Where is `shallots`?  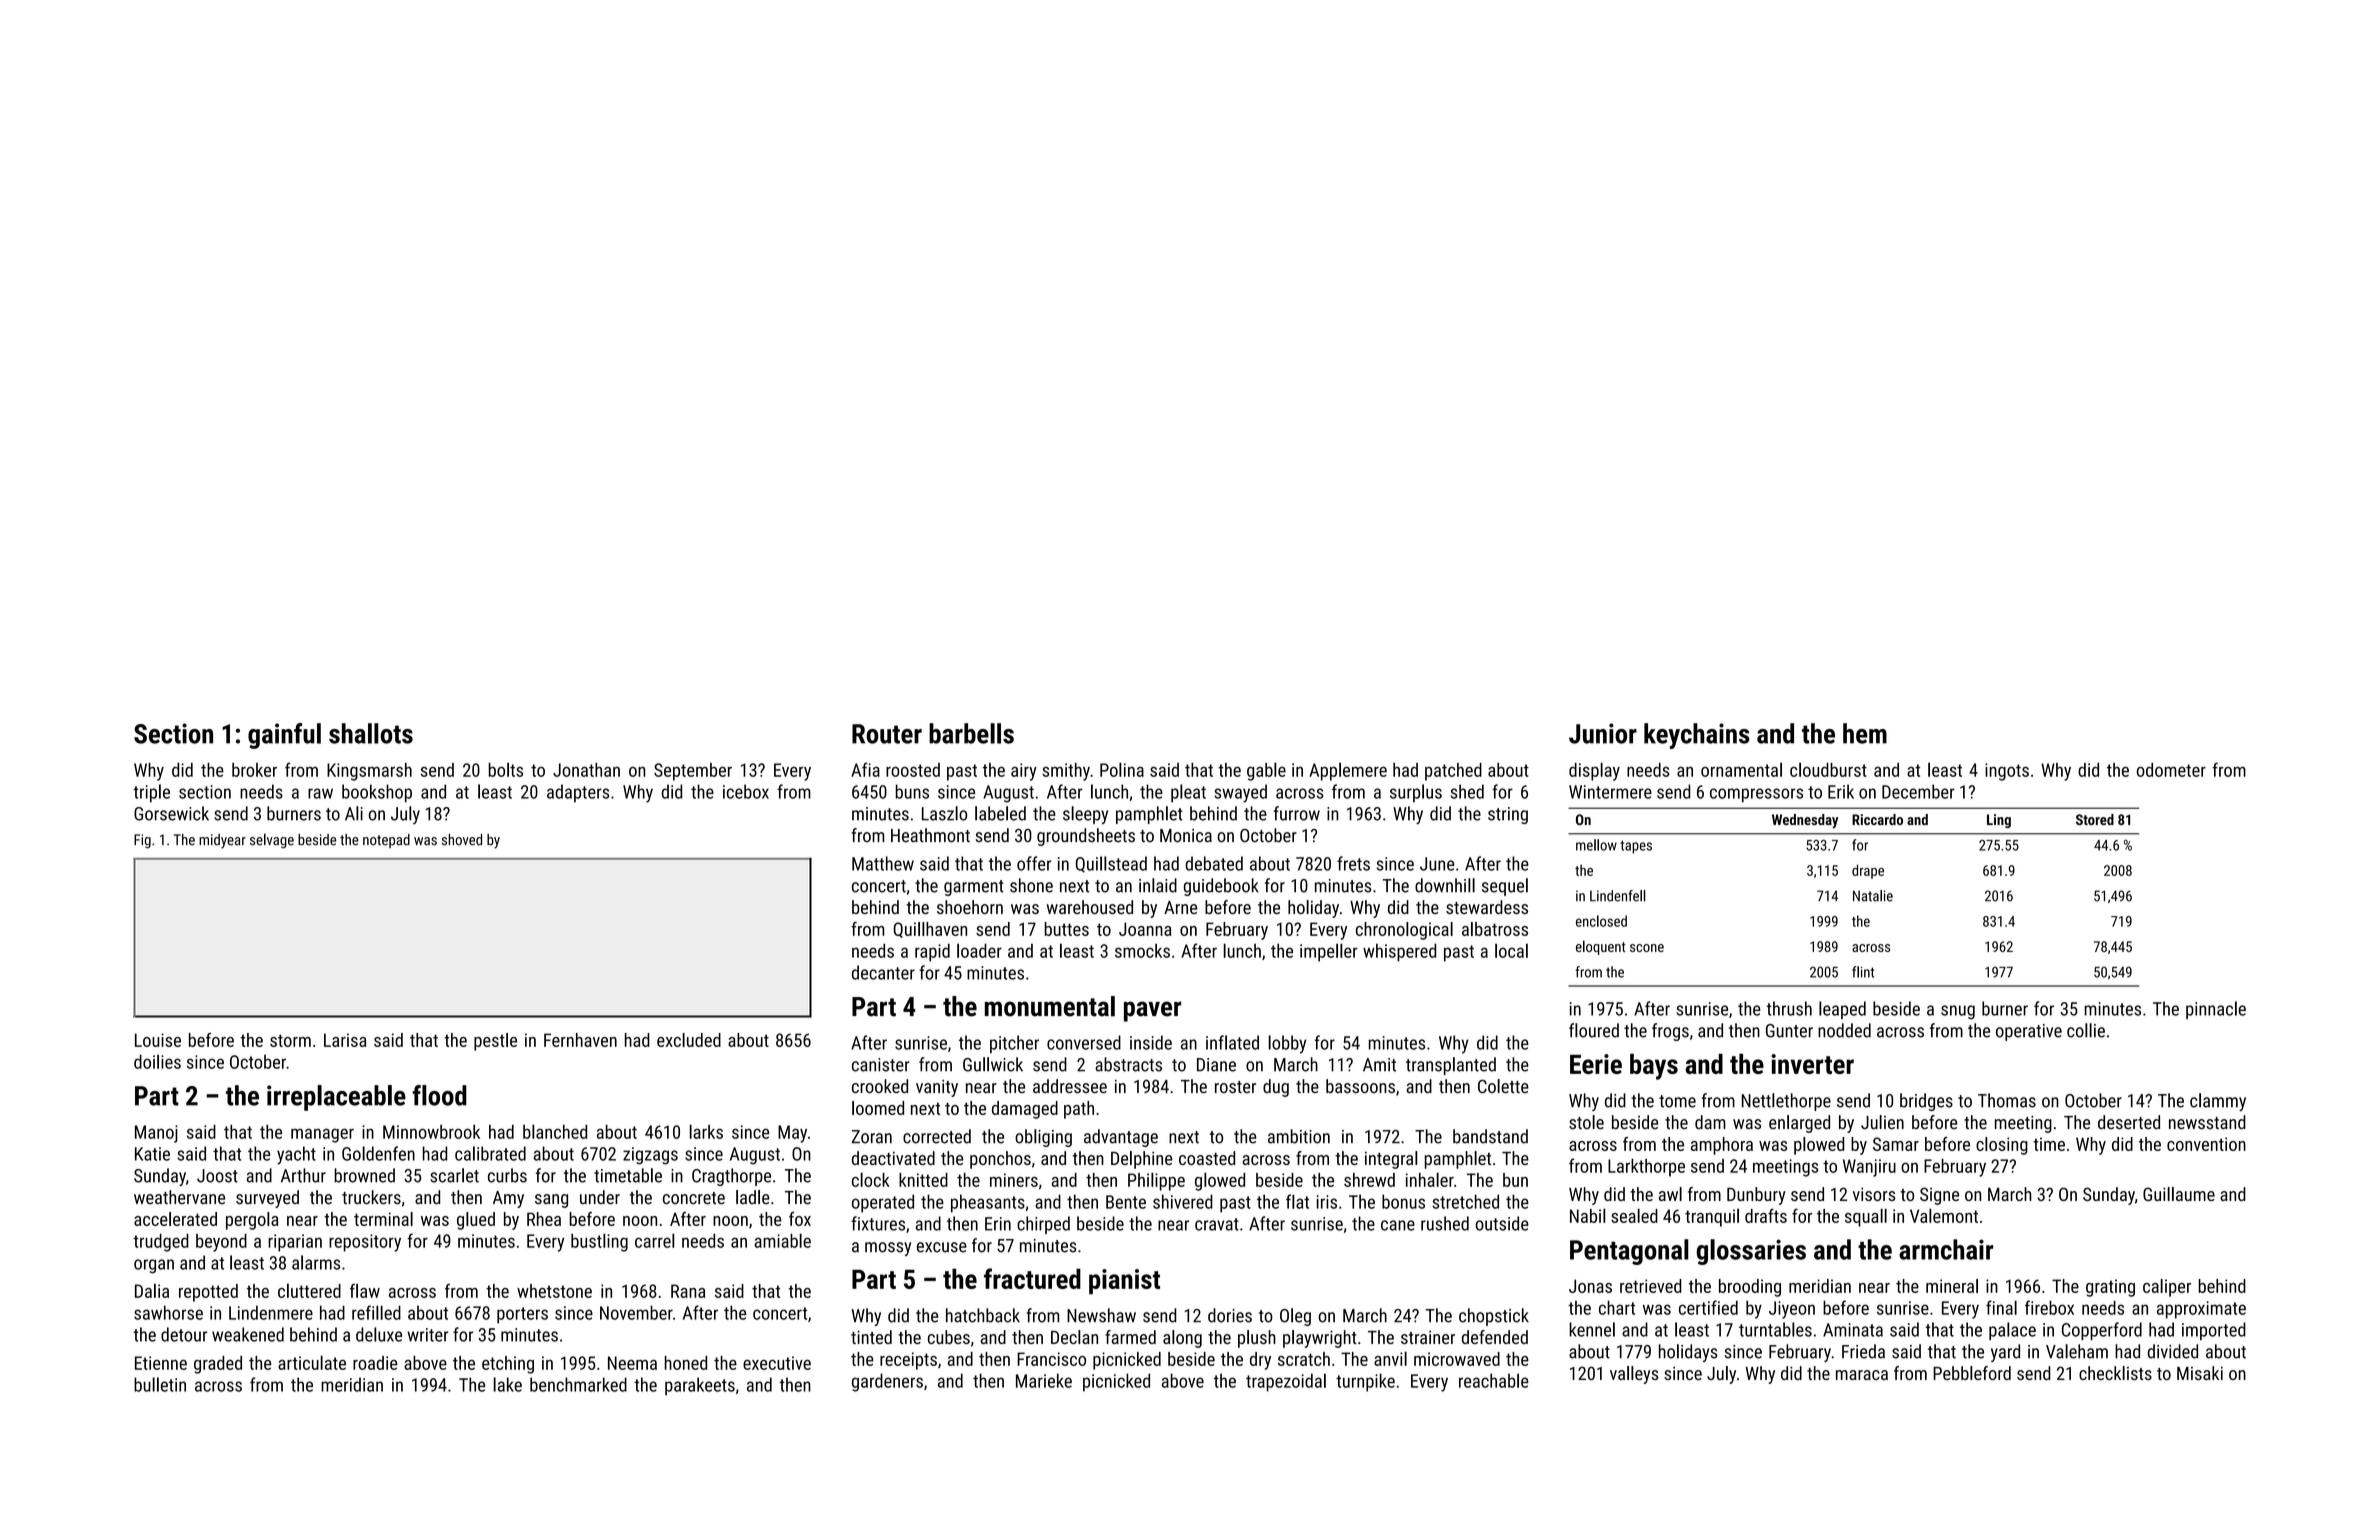
shallots is located at coordinates (371, 733).
